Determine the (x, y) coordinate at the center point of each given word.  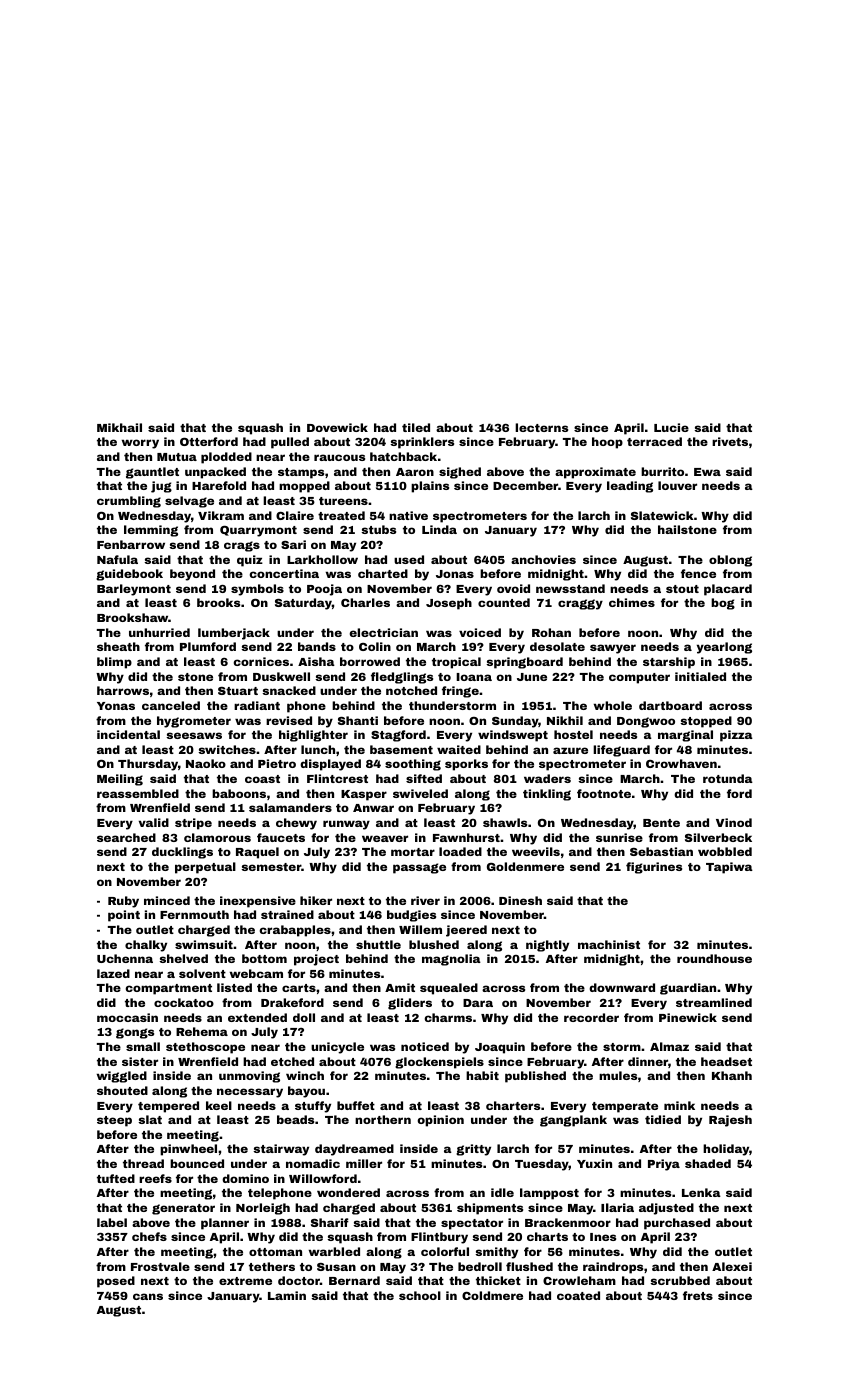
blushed (434, 944)
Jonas (455, 574)
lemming (151, 531)
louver (677, 485)
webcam (256, 973)
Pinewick (688, 1017)
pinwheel (188, 1150)
